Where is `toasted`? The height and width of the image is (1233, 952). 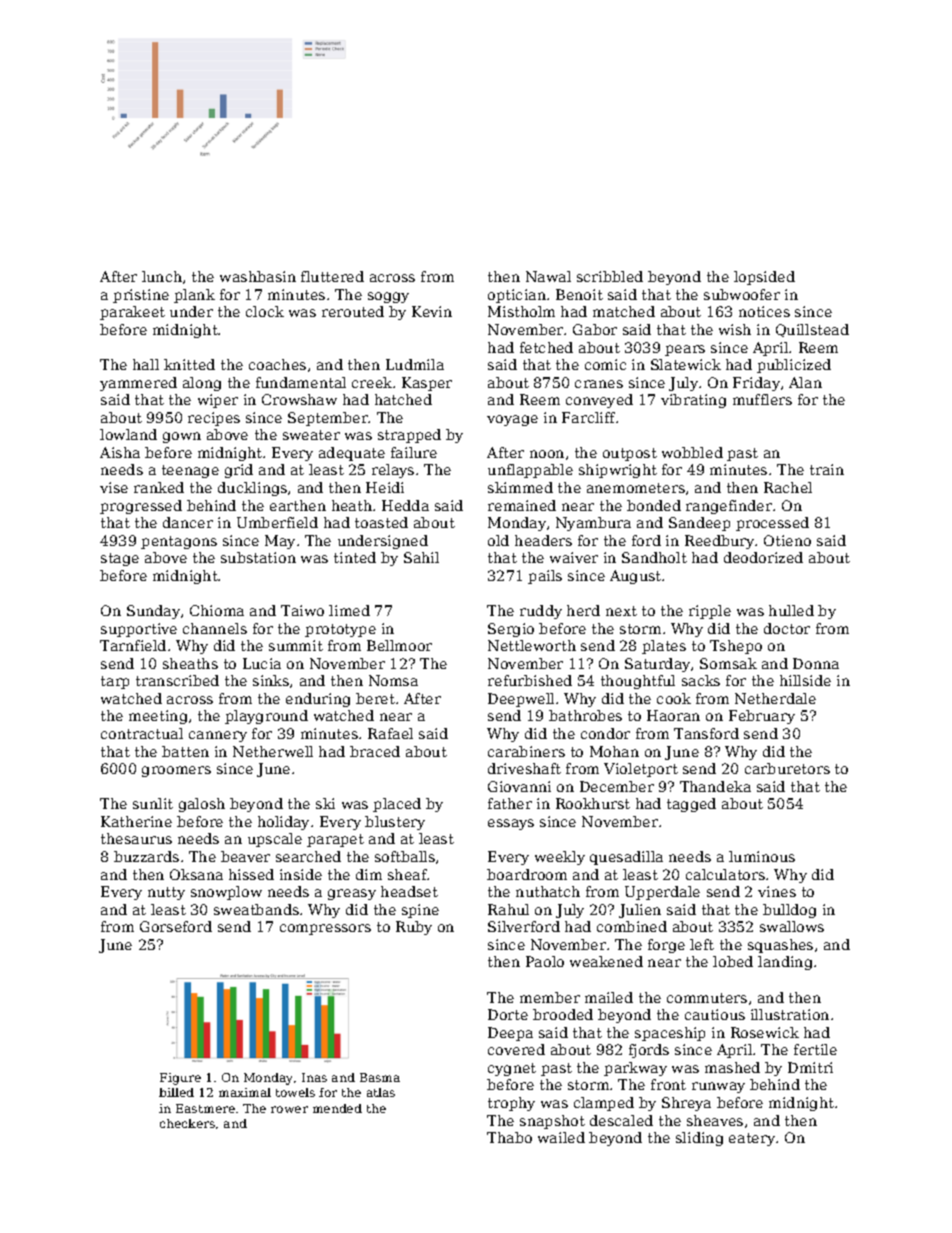 toasted is located at coordinates (381, 522).
